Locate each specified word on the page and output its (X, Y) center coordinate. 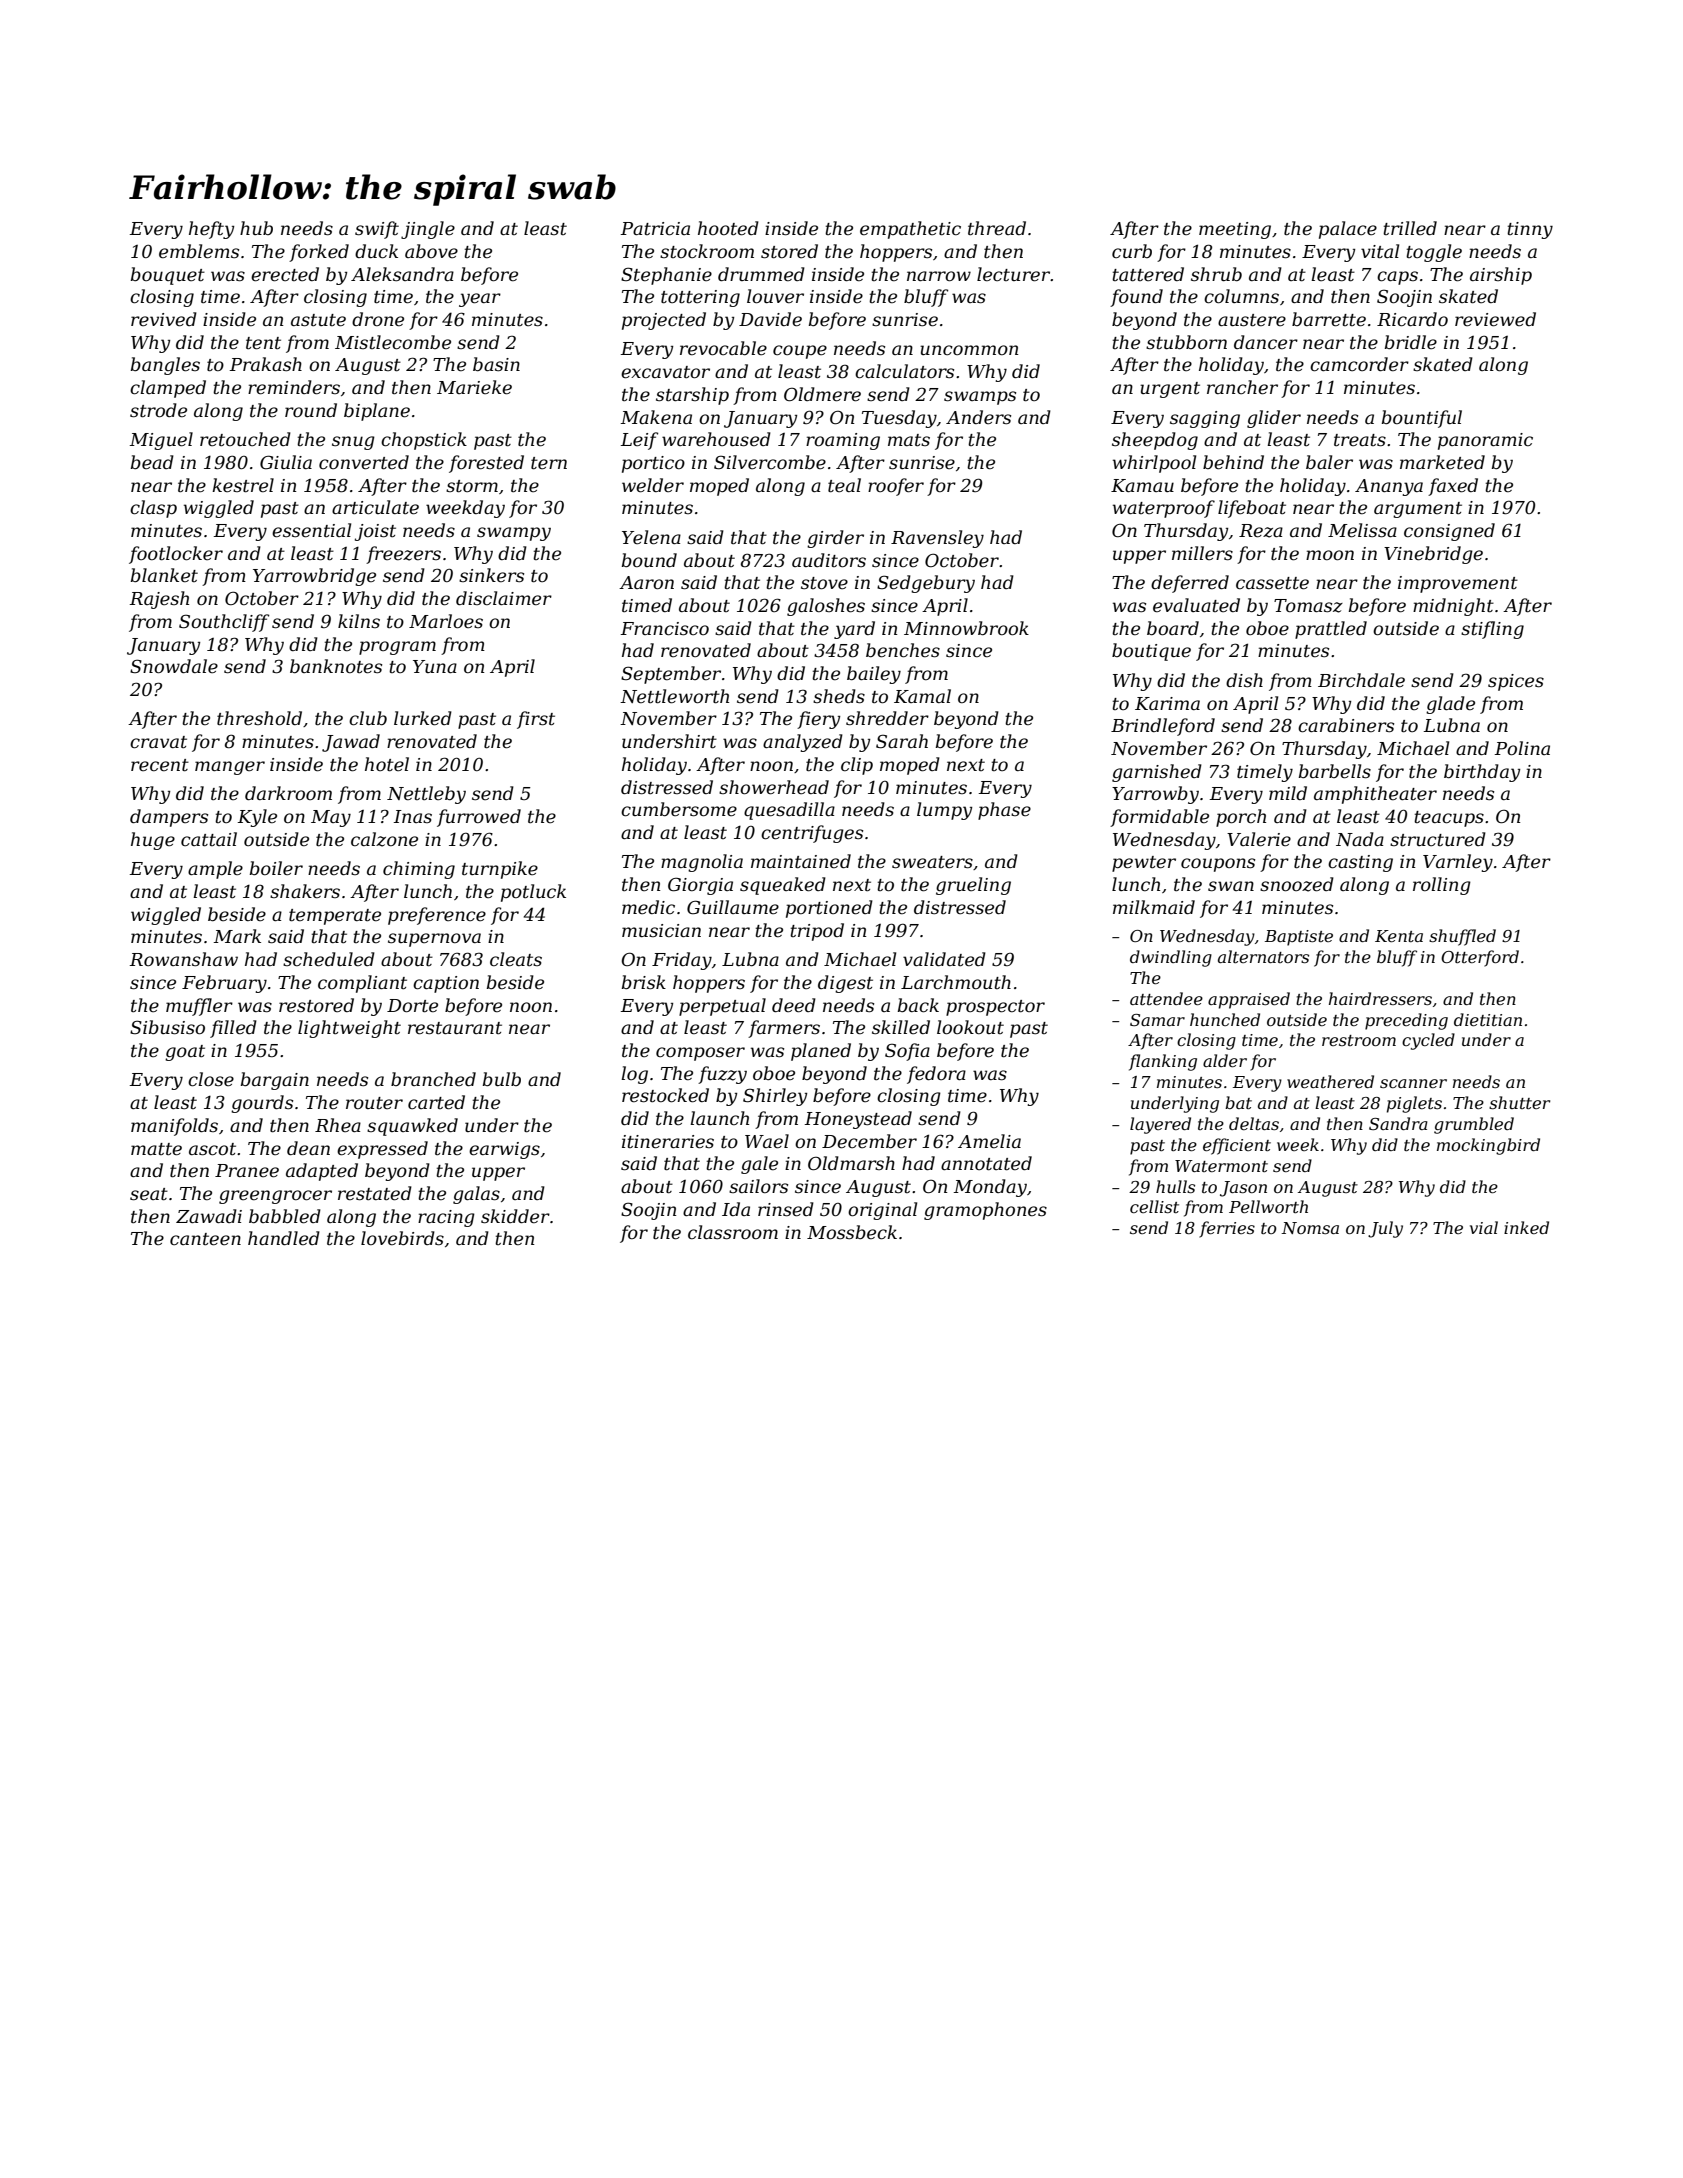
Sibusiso (167, 1027)
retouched (245, 439)
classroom (733, 1232)
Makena (656, 417)
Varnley (1458, 863)
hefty (211, 230)
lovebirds (402, 1238)
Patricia (655, 229)
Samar (1157, 1020)
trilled (1410, 228)
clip (857, 766)
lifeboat (1252, 509)
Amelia (989, 1141)
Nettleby (426, 795)
